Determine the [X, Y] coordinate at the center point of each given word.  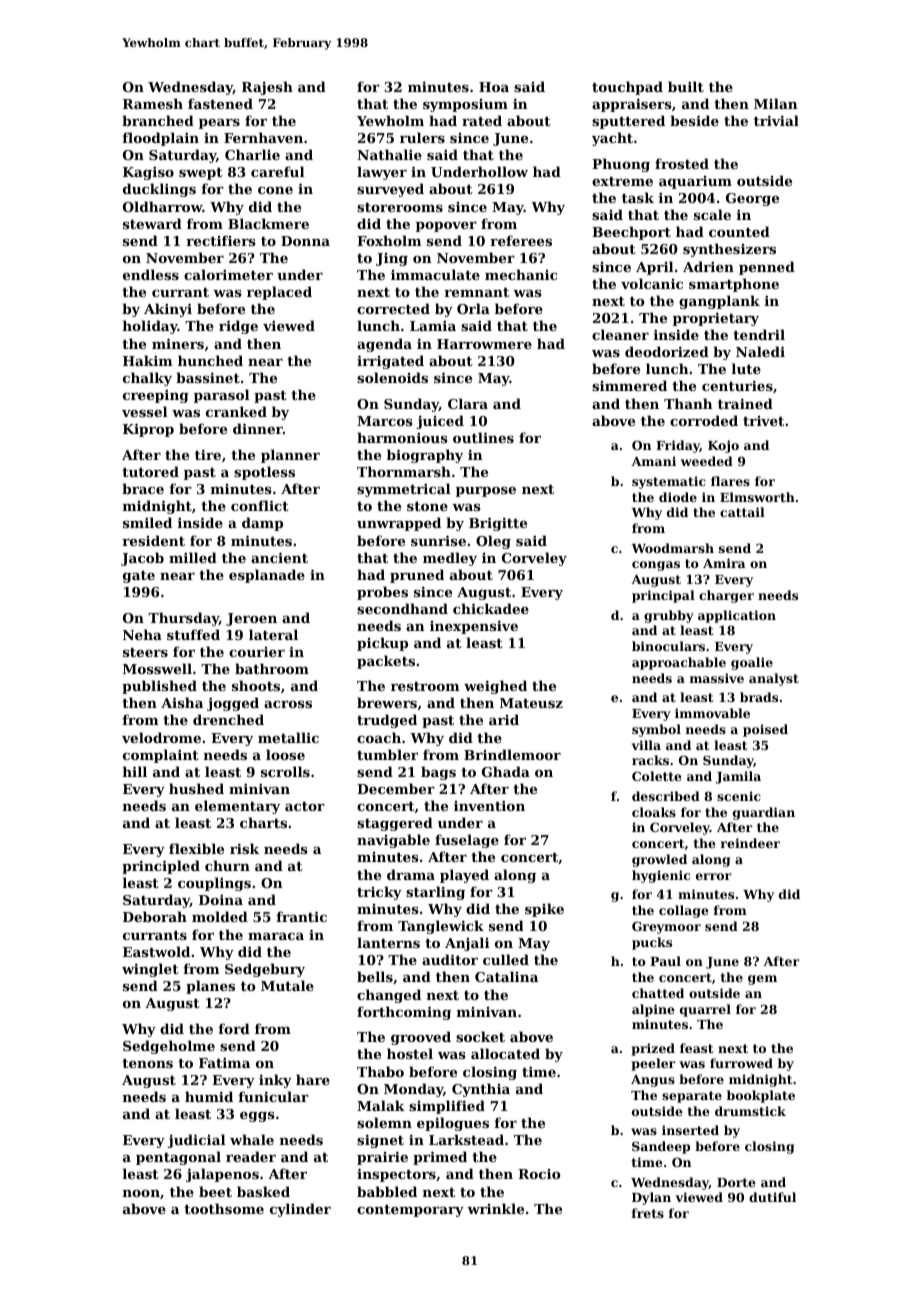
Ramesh [153, 103]
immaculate [435, 274]
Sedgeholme [169, 1047]
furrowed [741, 1063]
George [752, 199]
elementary [237, 807]
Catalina [506, 976]
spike [544, 910]
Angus [653, 1081]
